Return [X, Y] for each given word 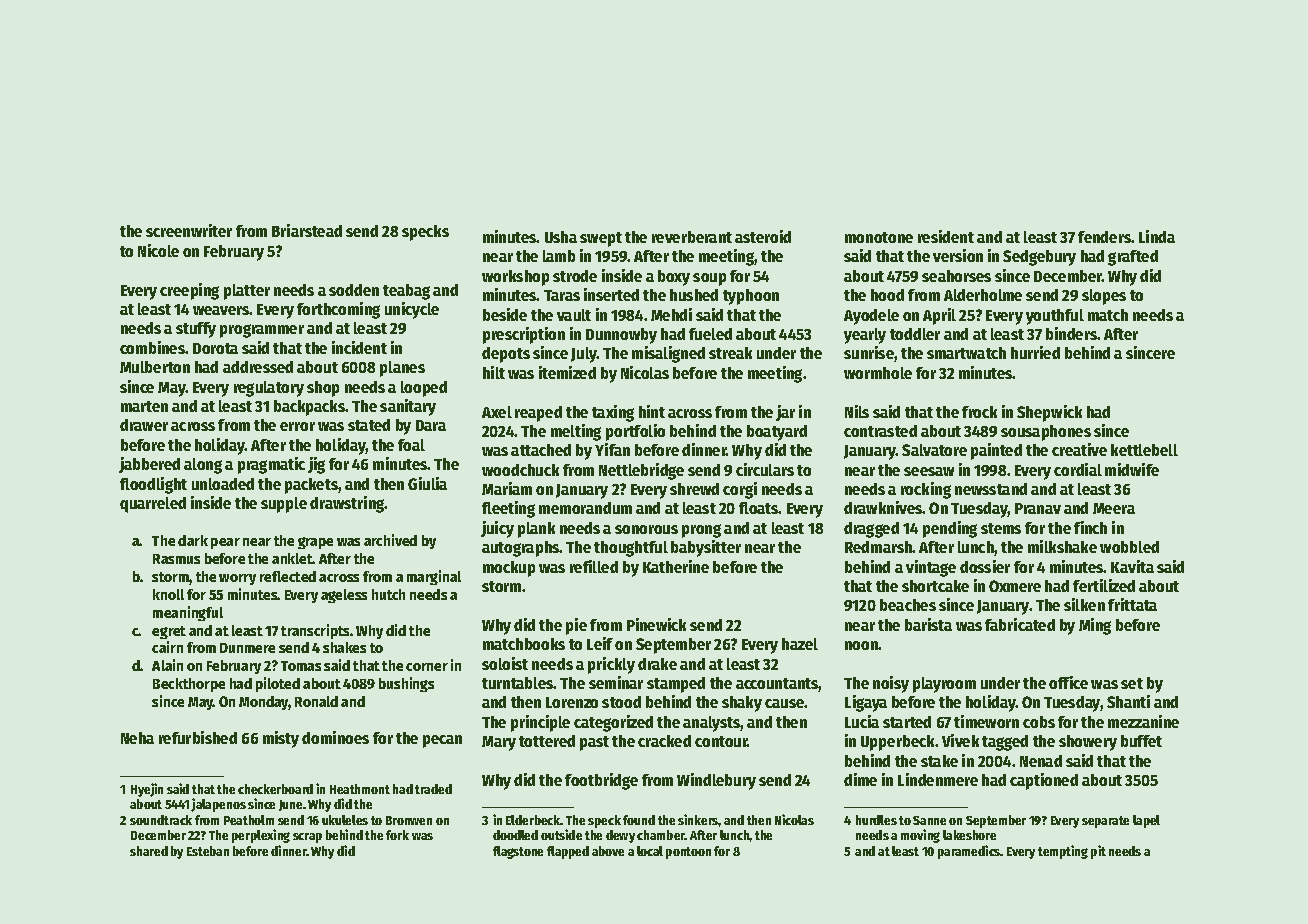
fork [397, 835]
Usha [561, 237]
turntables [518, 683]
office [1068, 682]
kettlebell [1144, 450]
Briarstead [307, 230]
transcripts [316, 631]
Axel [497, 412]
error [297, 426]
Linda [1157, 236]
